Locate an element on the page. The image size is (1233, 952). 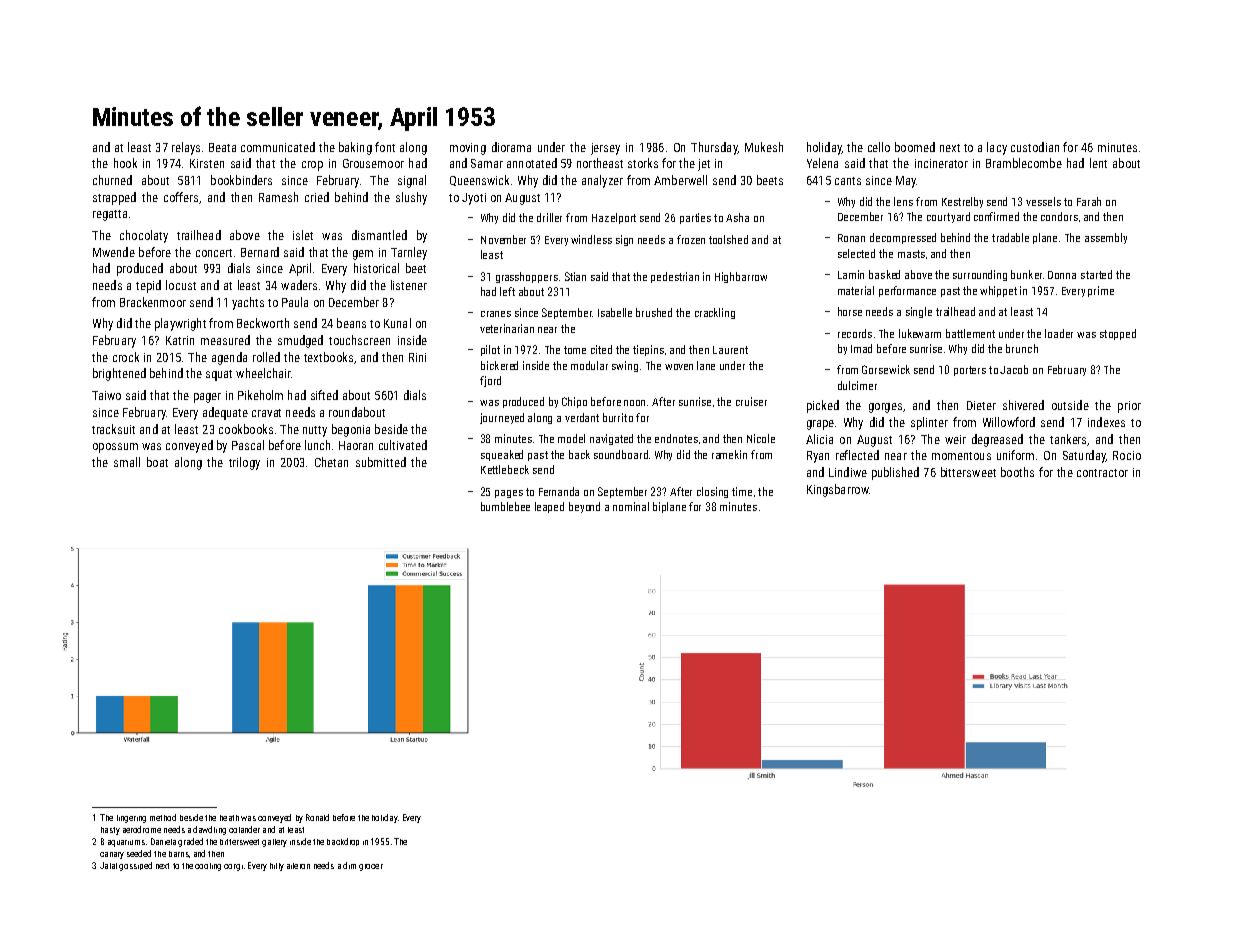
toolshed is located at coordinates (728, 239).
